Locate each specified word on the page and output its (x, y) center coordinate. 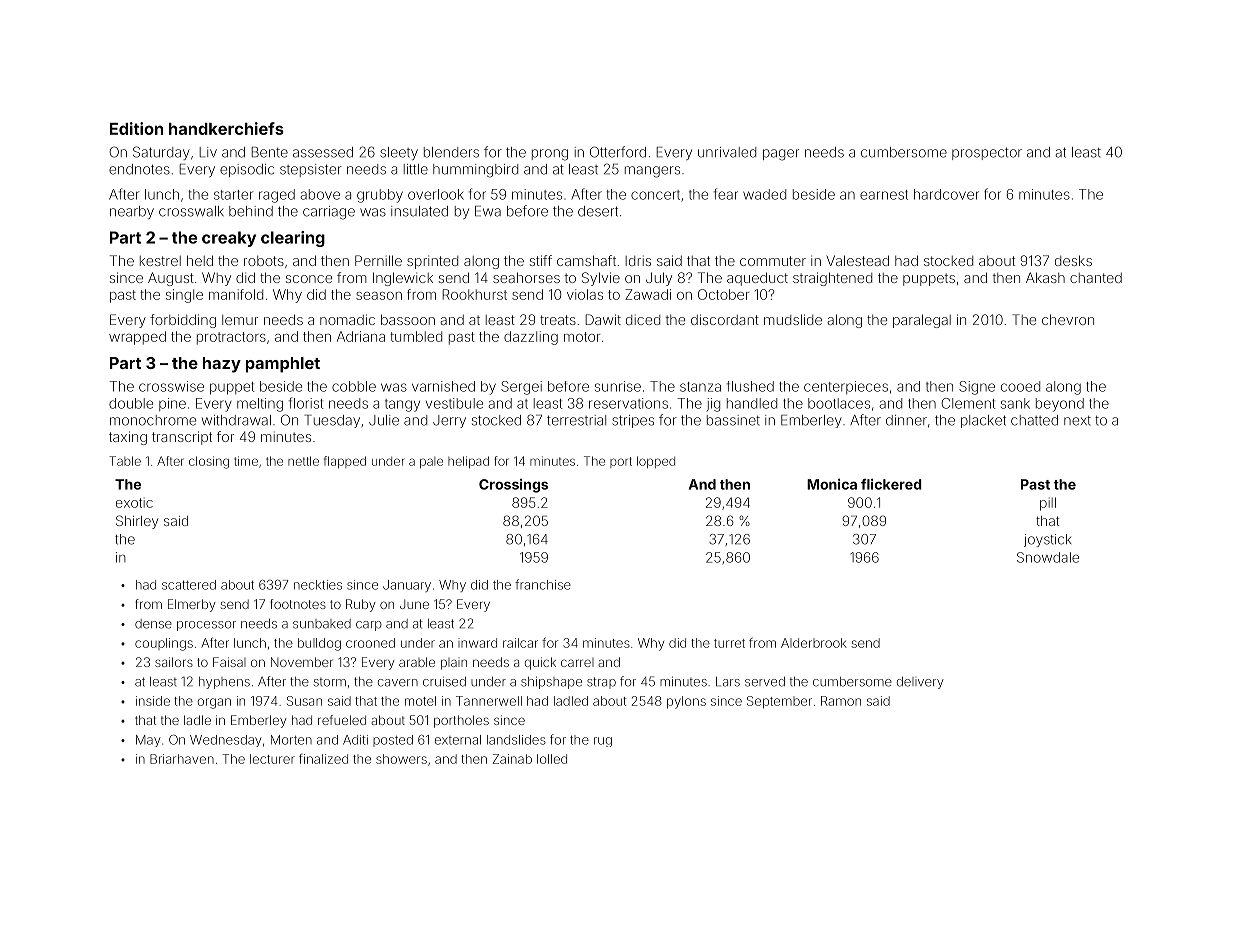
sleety (399, 153)
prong (550, 155)
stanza (700, 387)
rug (603, 742)
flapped (345, 462)
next (1077, 421)
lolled (552, 759)
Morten (291, 740)
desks (1073, 260)
